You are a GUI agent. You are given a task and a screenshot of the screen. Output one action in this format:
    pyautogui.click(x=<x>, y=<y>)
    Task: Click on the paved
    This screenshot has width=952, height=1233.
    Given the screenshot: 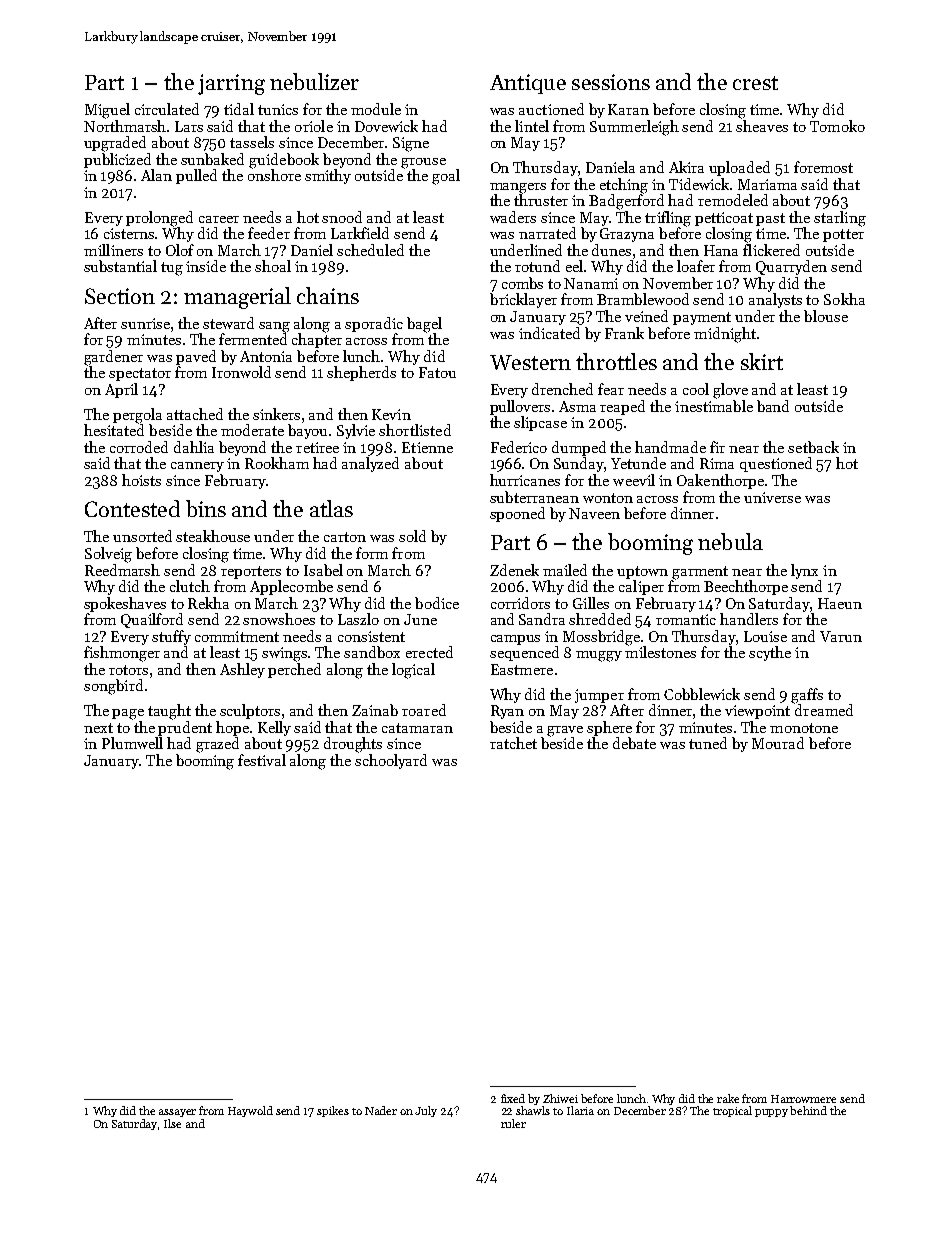 What is the action you would take?
    pyautogui.click(x=196, y=357)
